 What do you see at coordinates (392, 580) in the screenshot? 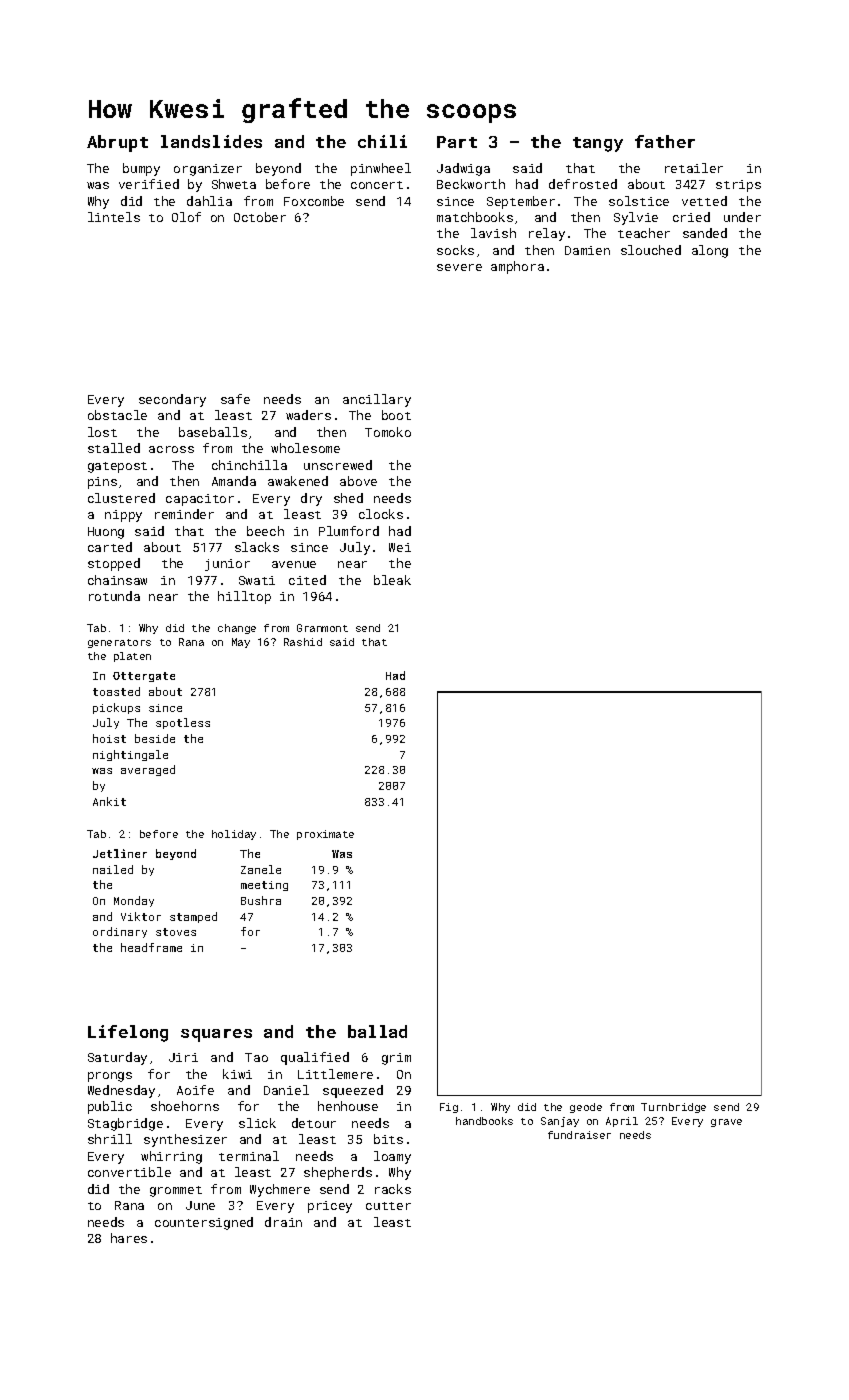
I see `bleak` at bounding box center [392, 580].
